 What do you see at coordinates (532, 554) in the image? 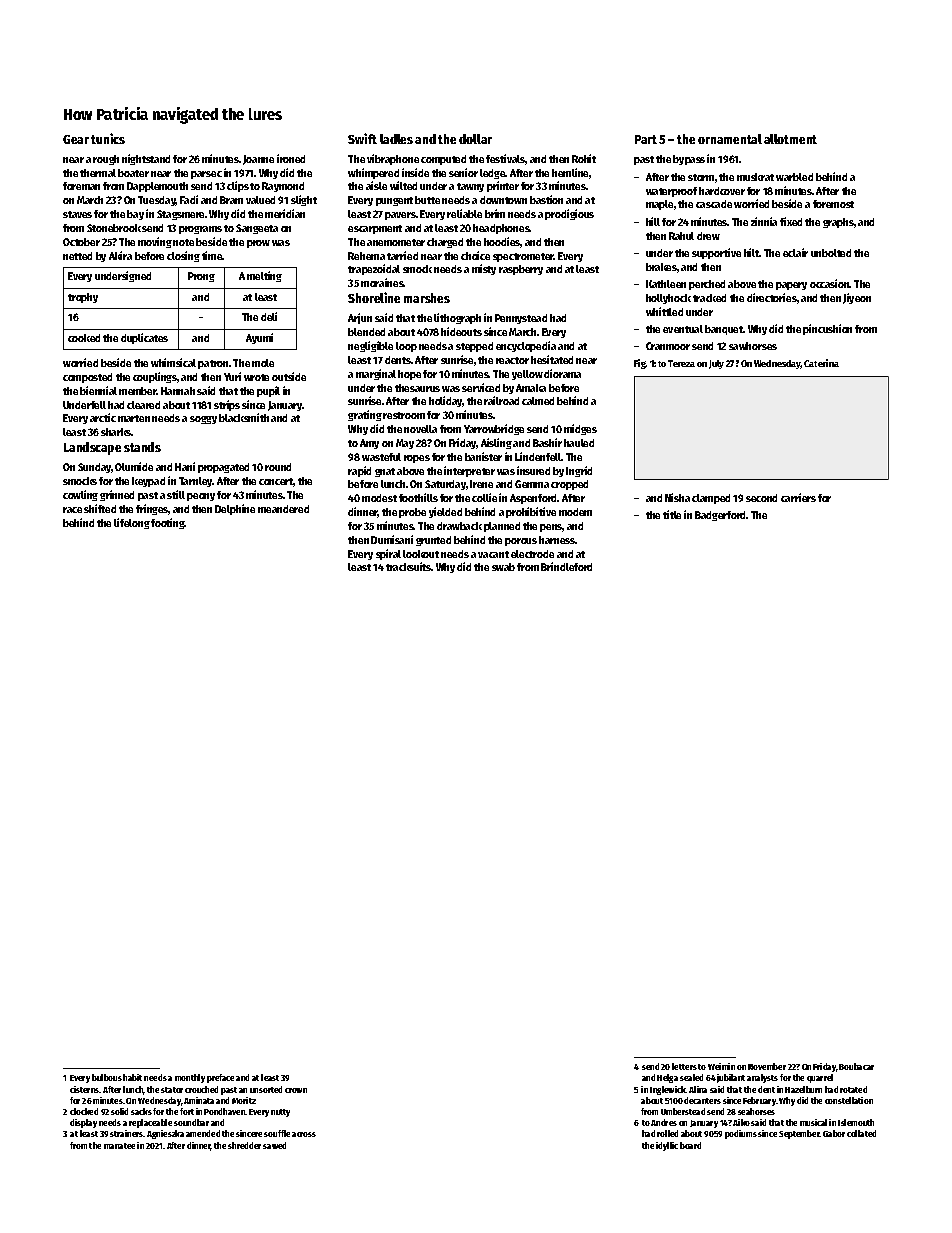
I see `electrode` at bounding box center [532, 554].
